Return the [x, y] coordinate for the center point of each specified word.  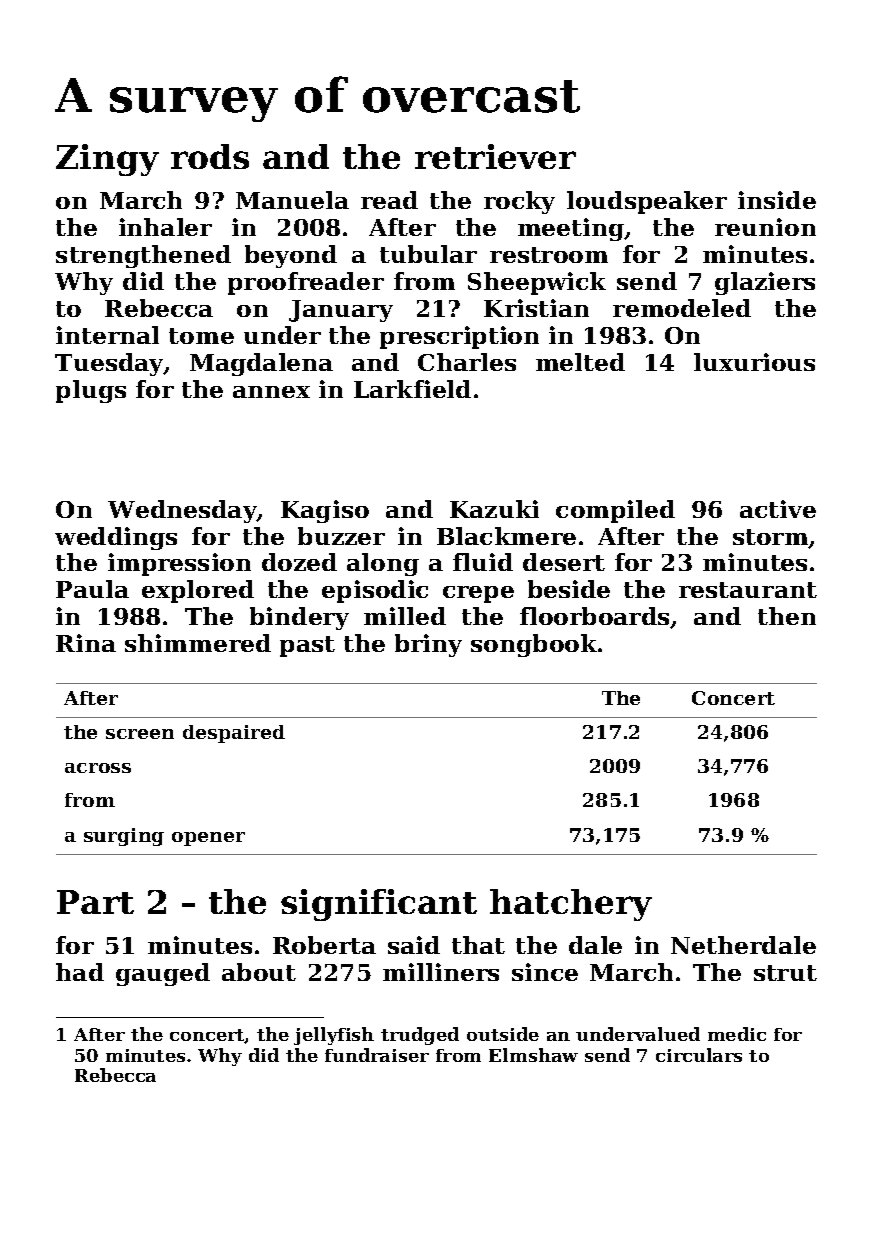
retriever [495, 156]
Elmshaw [533, 1055]
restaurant [748, 590]
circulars [699, 1055]
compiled [615, 511]
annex [271, 392]
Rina [86, 643]
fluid [483, 562]
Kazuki [494, 509]
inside [777, 200]
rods [210, 156]
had [80, 972]
